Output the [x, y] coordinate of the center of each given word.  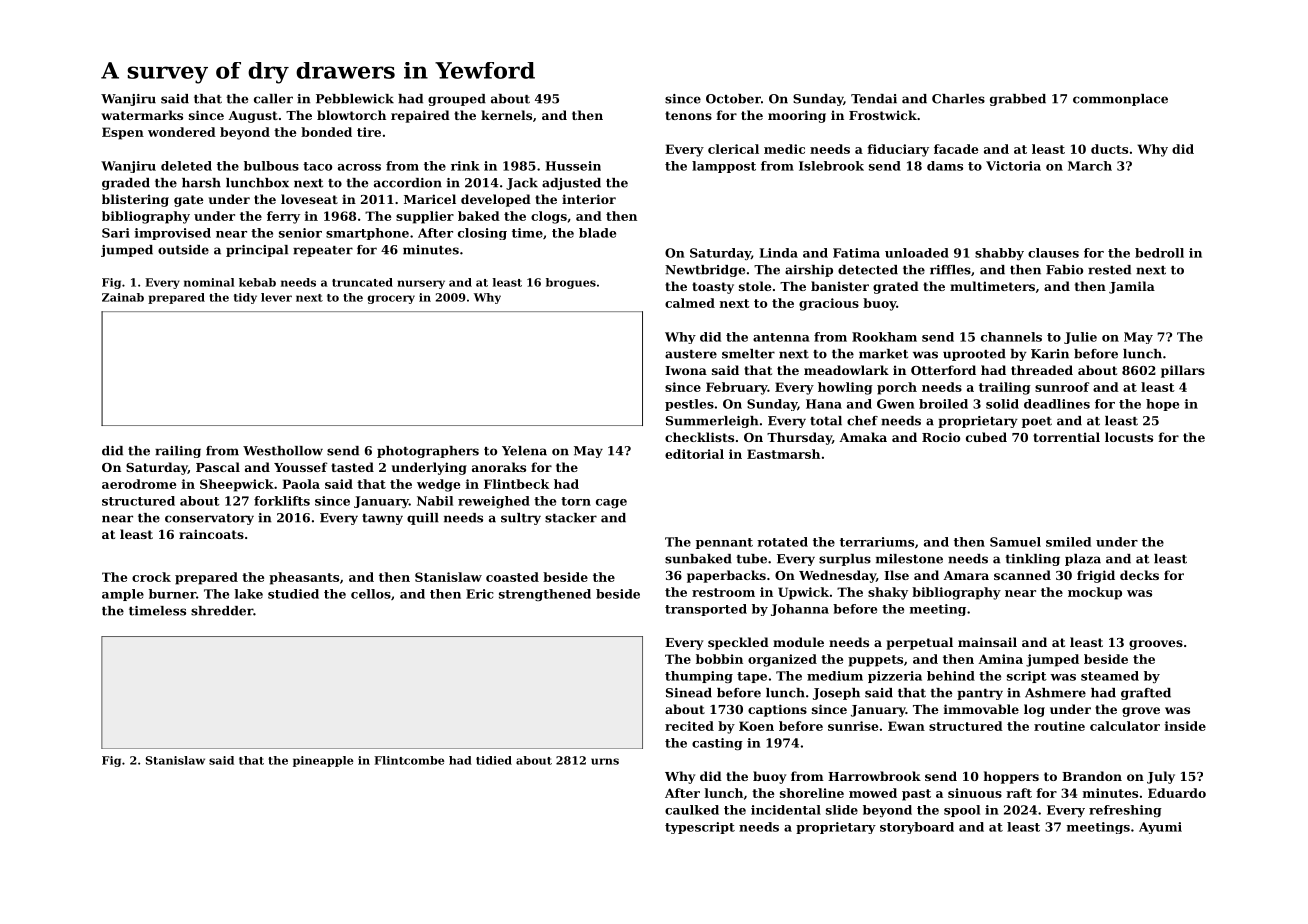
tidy [245, 298]
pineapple [323, 761]
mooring [797, 116]
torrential [1066, 437]
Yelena [524, 451]
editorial [694, 454]
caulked [692, 810]
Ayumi [1160, 828]
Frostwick [883, 115]
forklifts [282, 501]
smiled [1068, 542]
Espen [123, 133]
